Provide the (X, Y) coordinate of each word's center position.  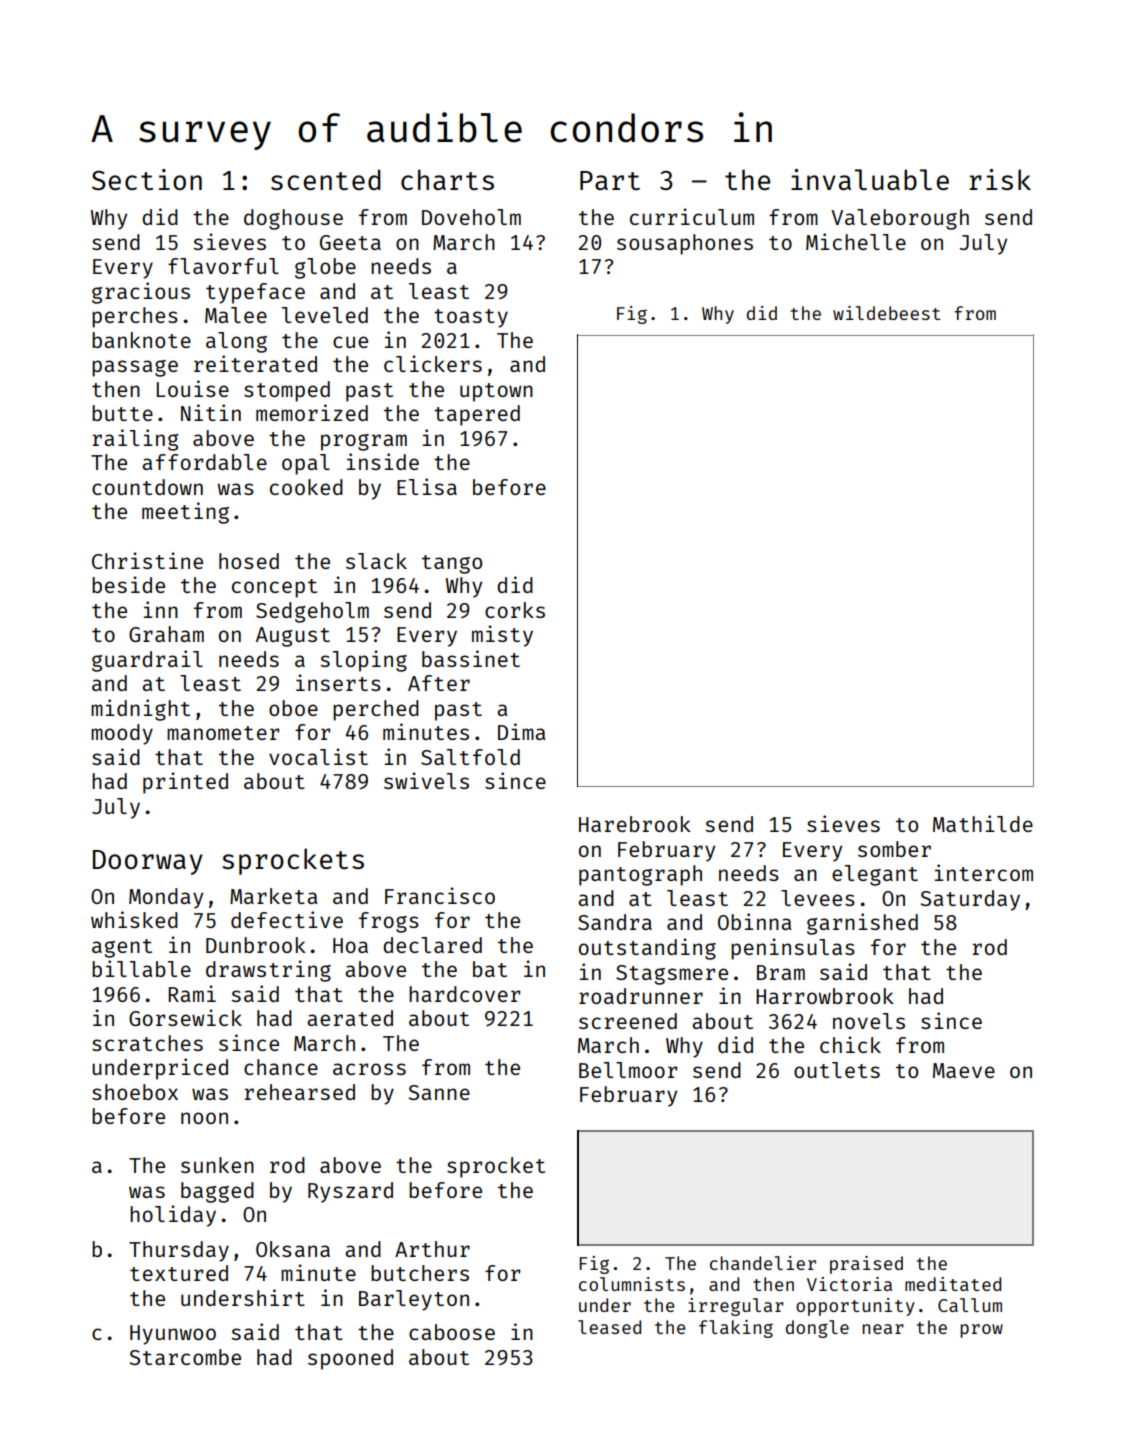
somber (894, 849)
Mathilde (983, 823)
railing (135, 440)
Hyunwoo (173, 1335)
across (369, 1069)
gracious (141, 293)
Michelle (856, 241)
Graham (166, 634)
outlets (837, 1070)
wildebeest (886, 313)
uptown (496, 392)
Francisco (440, 895)
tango (452, 564)
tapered (477, 415)
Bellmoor (628, 1070)
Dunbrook (256, 945)
